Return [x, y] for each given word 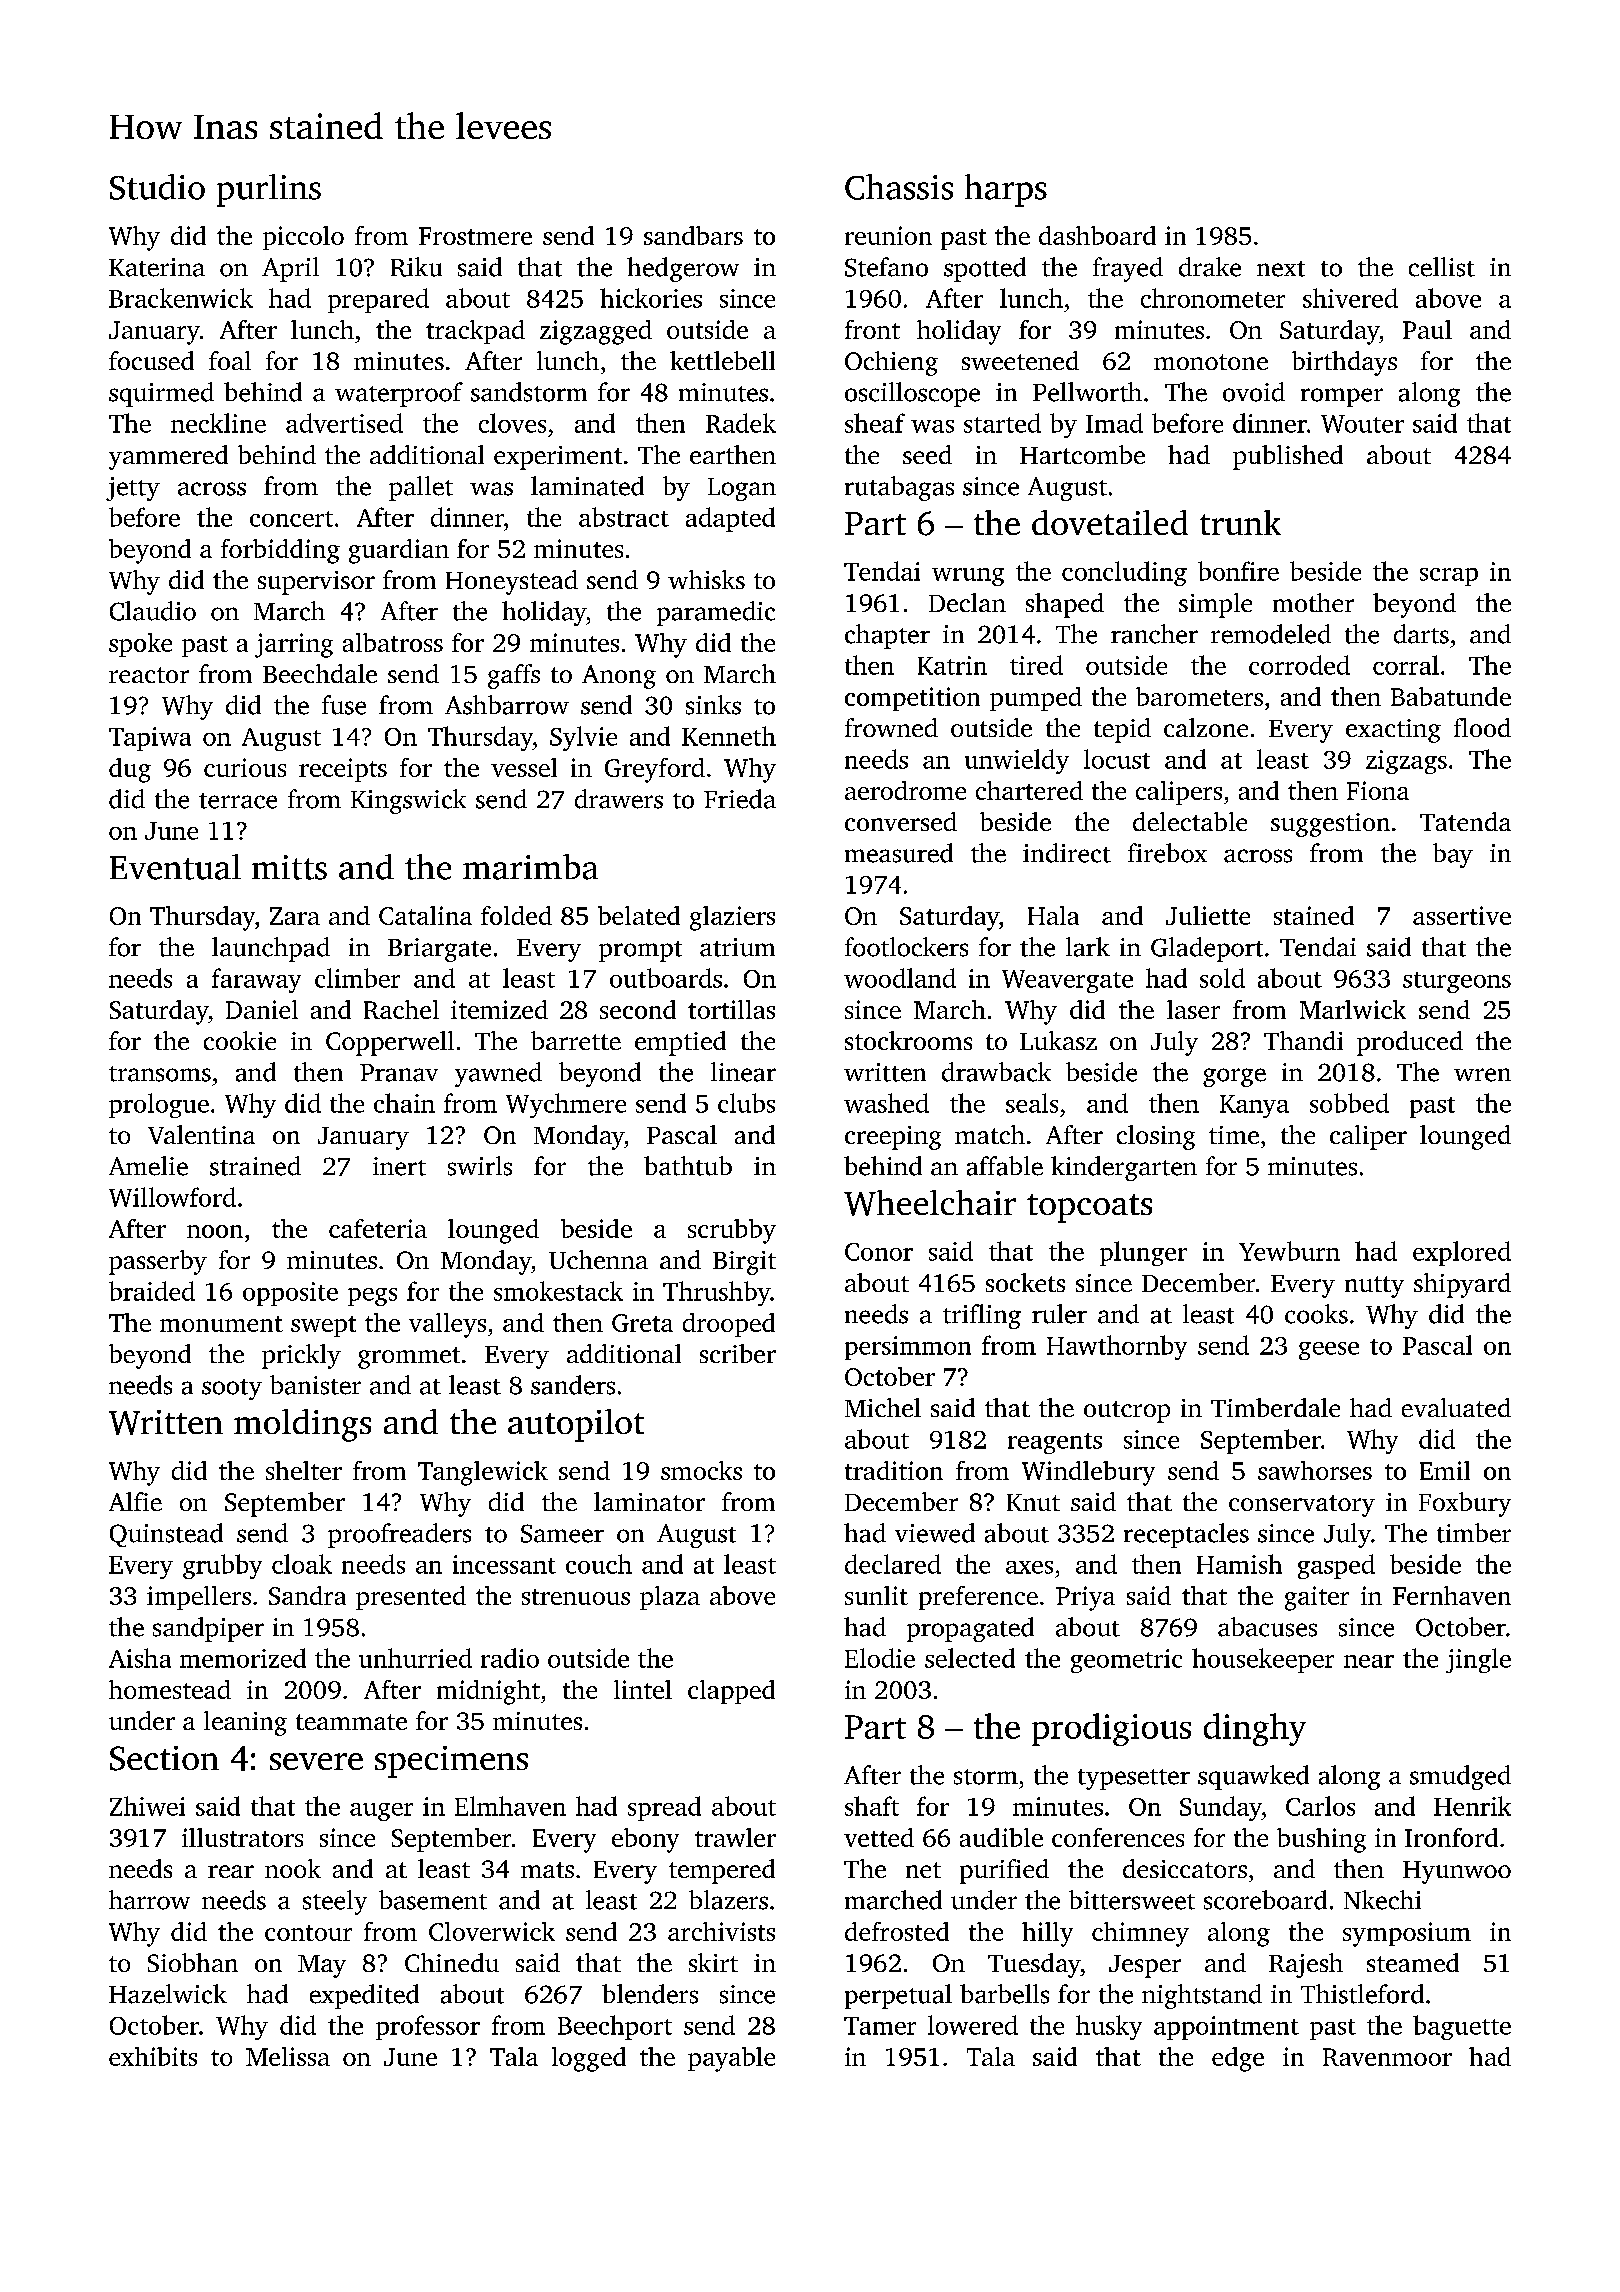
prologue [159, 1105]
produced [1410, 1043]
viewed [935, 1533]
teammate [351, 1722]
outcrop [1127, 1412]
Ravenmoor [1387, 2057]
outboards [666, 978]
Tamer [880, 2026]
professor [428, 2027]
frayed [1128, 269]
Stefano [886, 267]
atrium [737, 947]
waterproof [399, 394]
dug [130, 770]
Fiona [1378, 790]
